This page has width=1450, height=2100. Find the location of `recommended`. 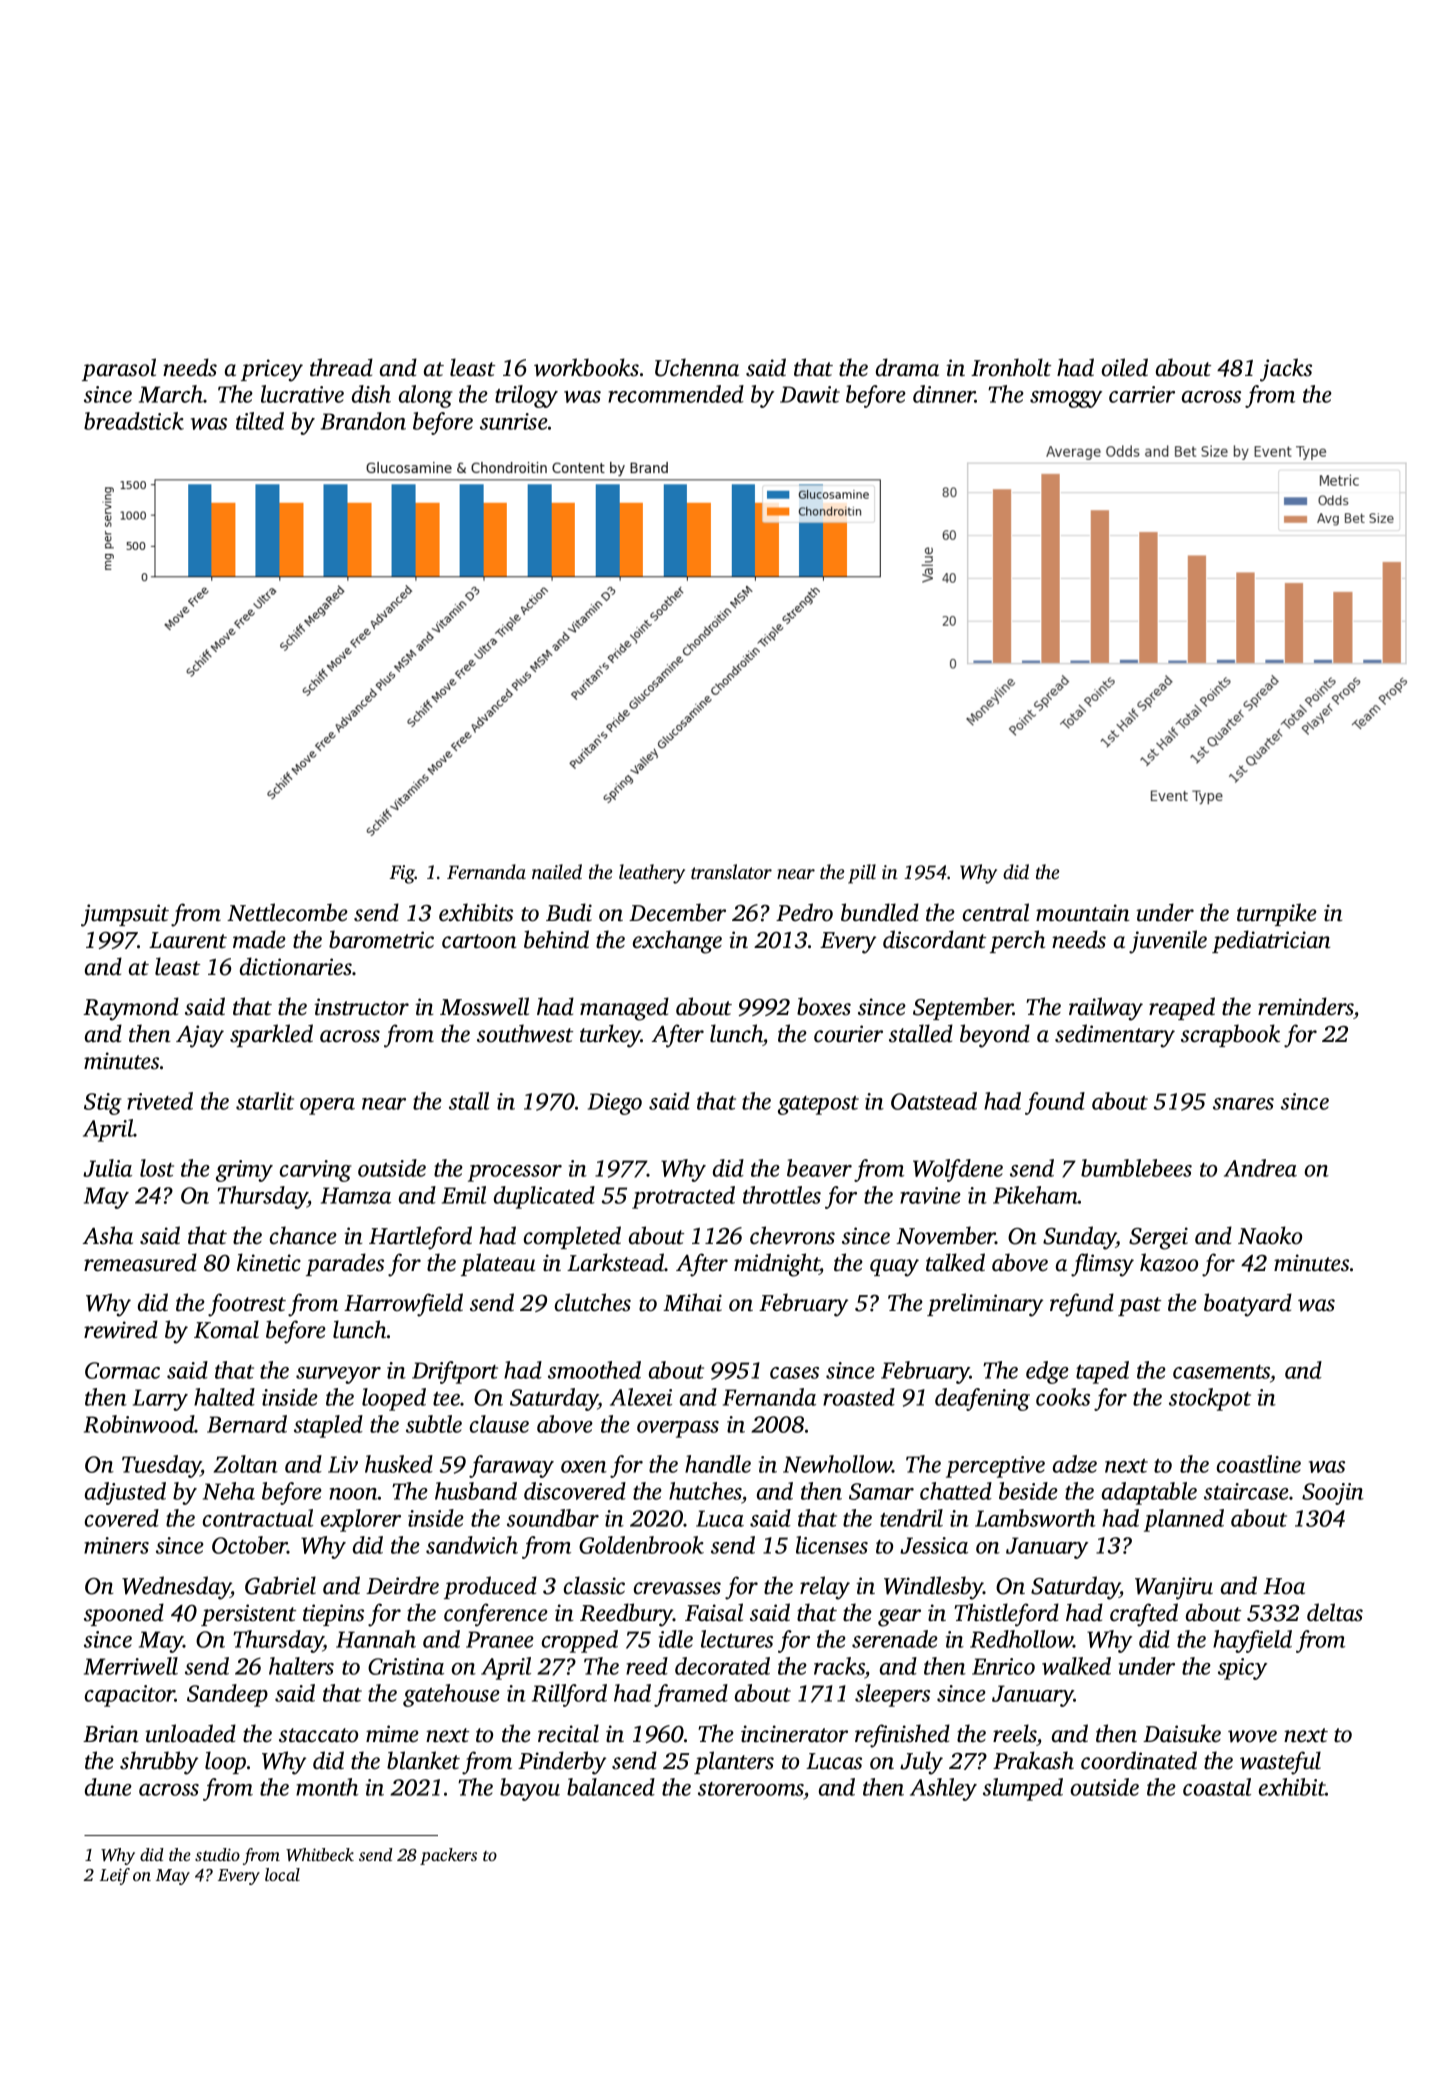

recommended is located at coordinates (676, 394).
